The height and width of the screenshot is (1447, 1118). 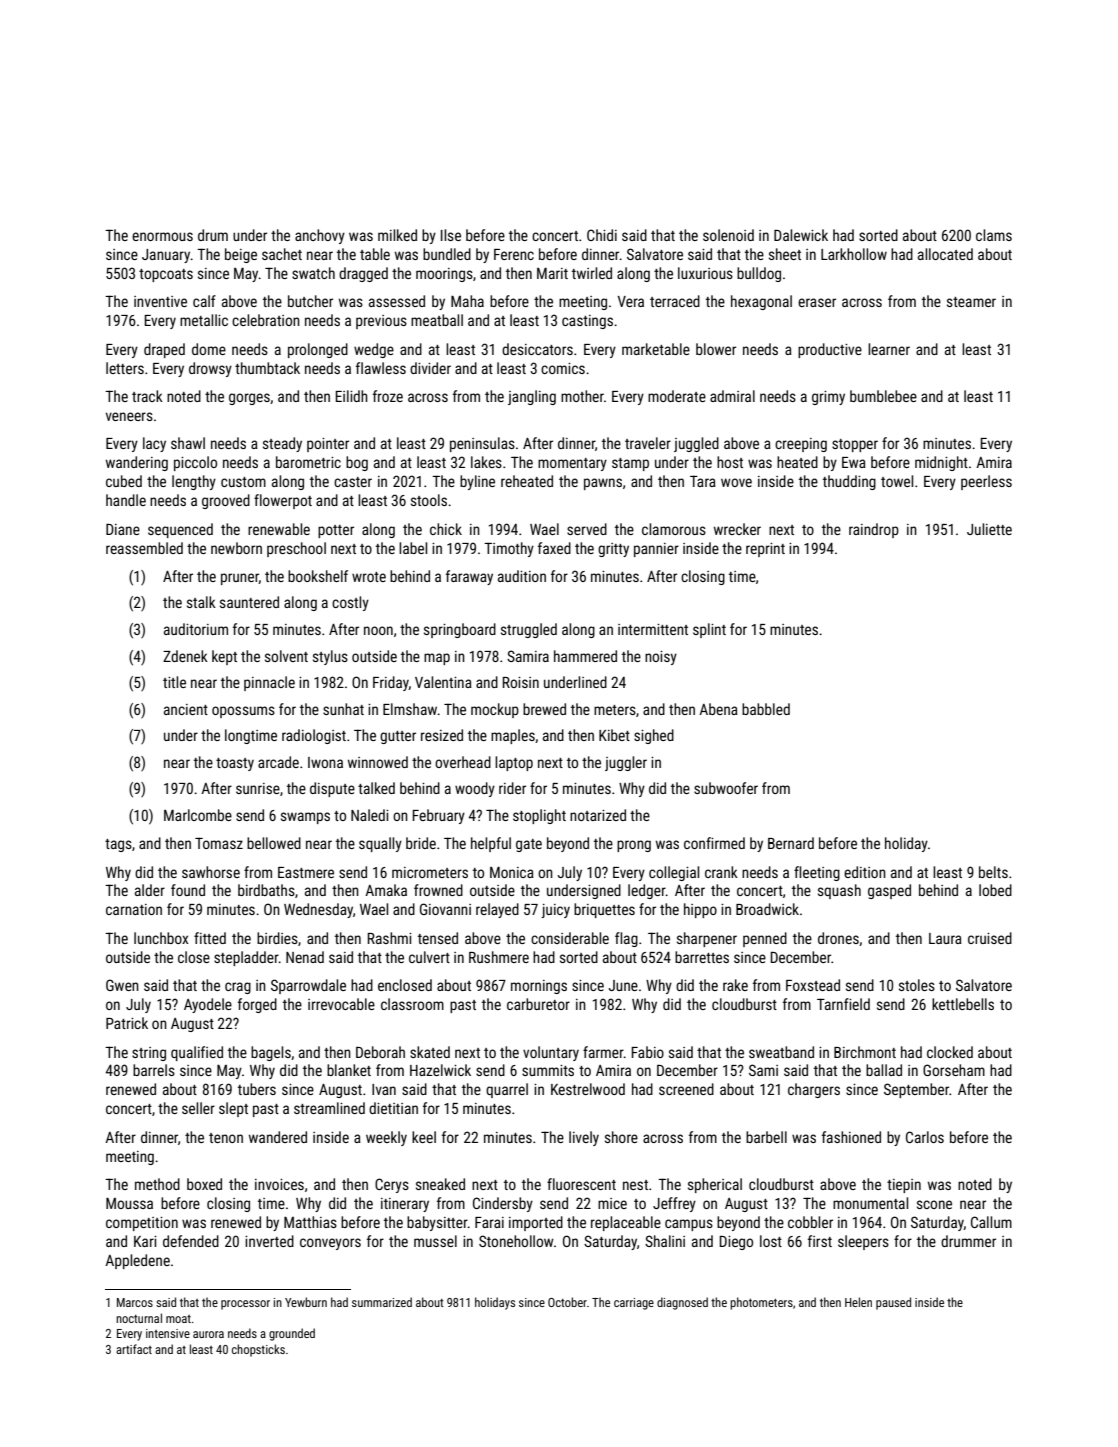 I want to click on inverted, so click(x=269, y=1241).
